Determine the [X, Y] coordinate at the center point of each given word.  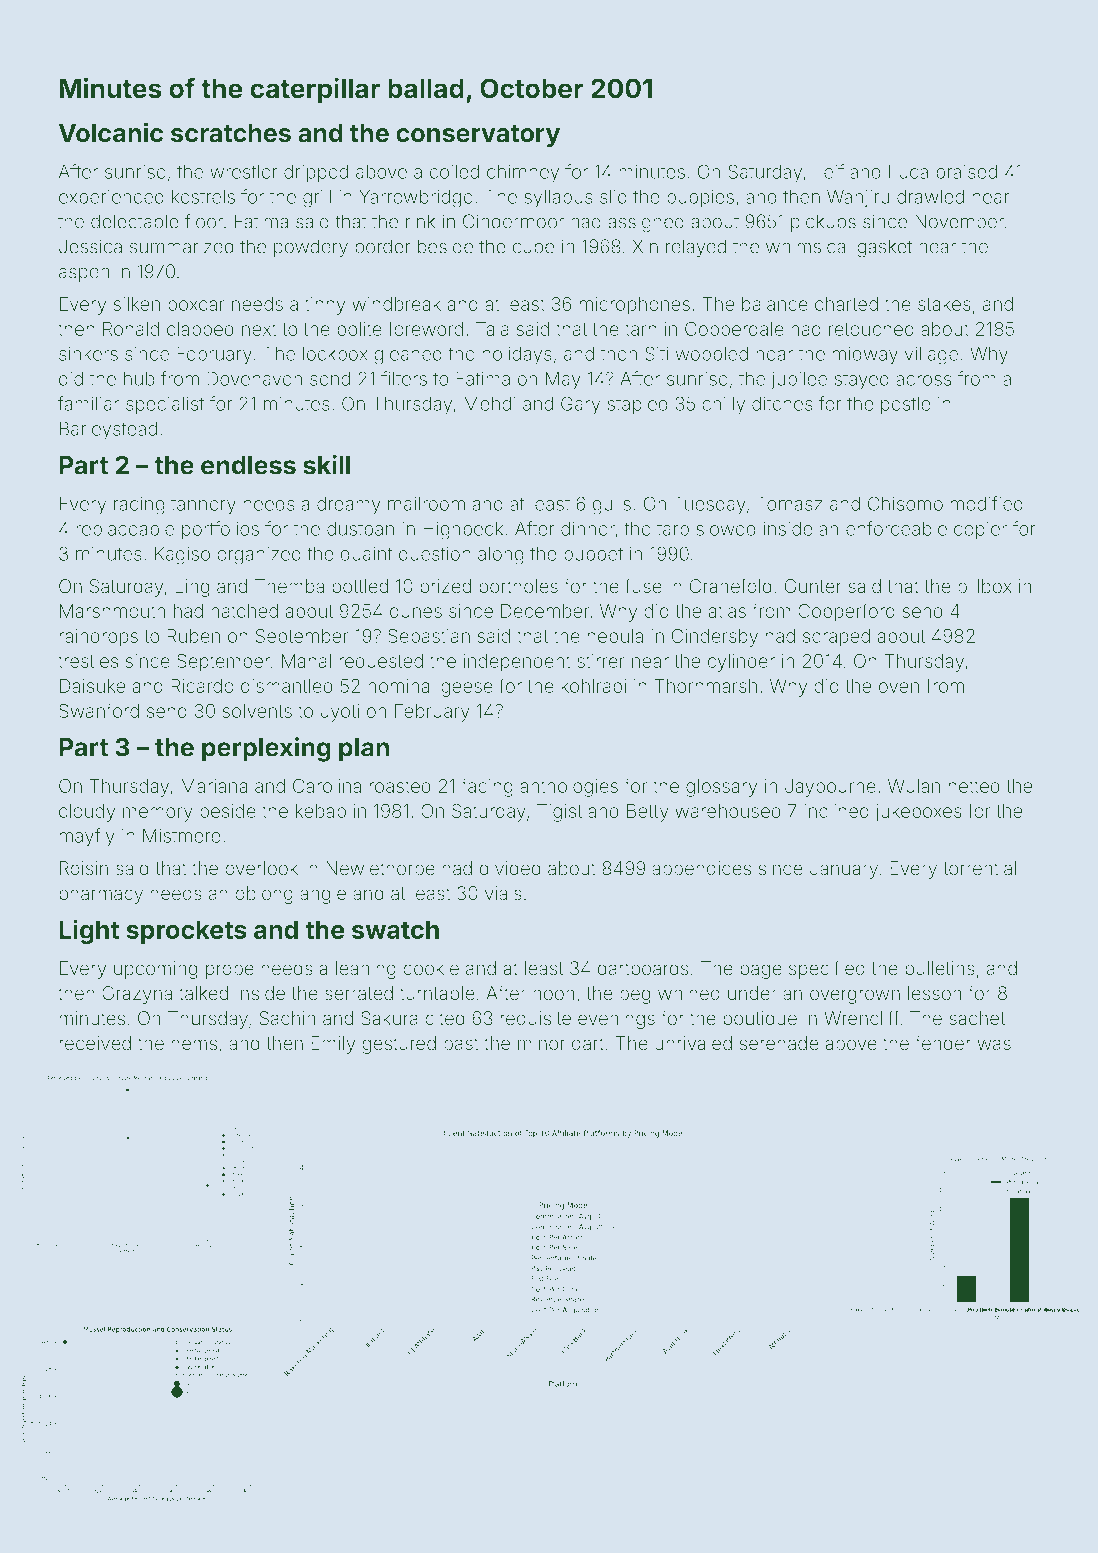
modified [986, 503]
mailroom [426, 504]
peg [635, 996]
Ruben [193, 636]
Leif [829, 171]
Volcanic [111, 132]
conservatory [478, 136]
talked [203, 993]
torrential [979, 868]
